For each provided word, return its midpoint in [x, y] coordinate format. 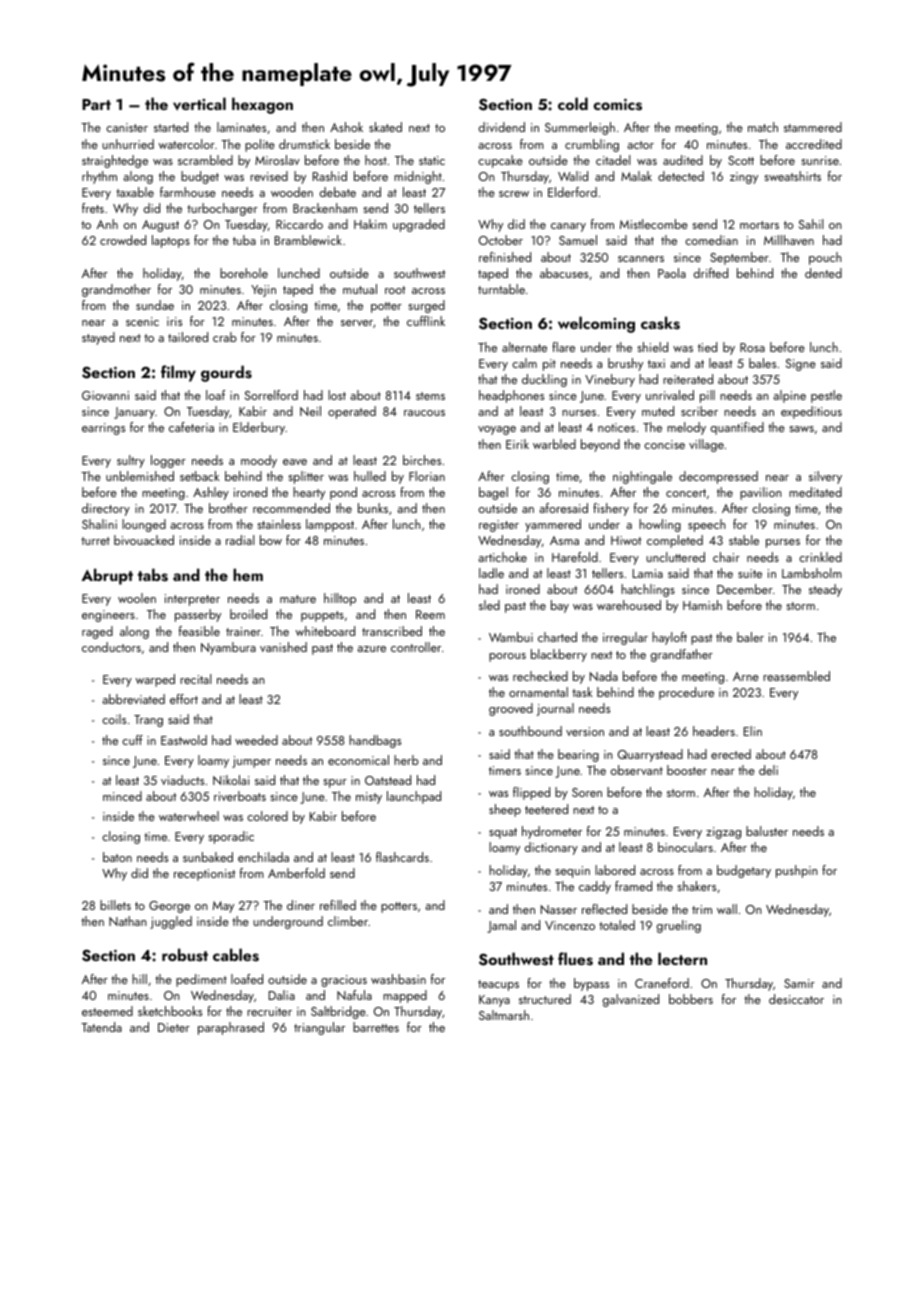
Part [96, 104]
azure [371, 649]
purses [783, 543]
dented [823, 273]
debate [338, 192]
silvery [825, 477]
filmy [178, 373]
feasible [199, 631]
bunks [373, 508]
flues [575, 959]
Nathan [128, 921]
